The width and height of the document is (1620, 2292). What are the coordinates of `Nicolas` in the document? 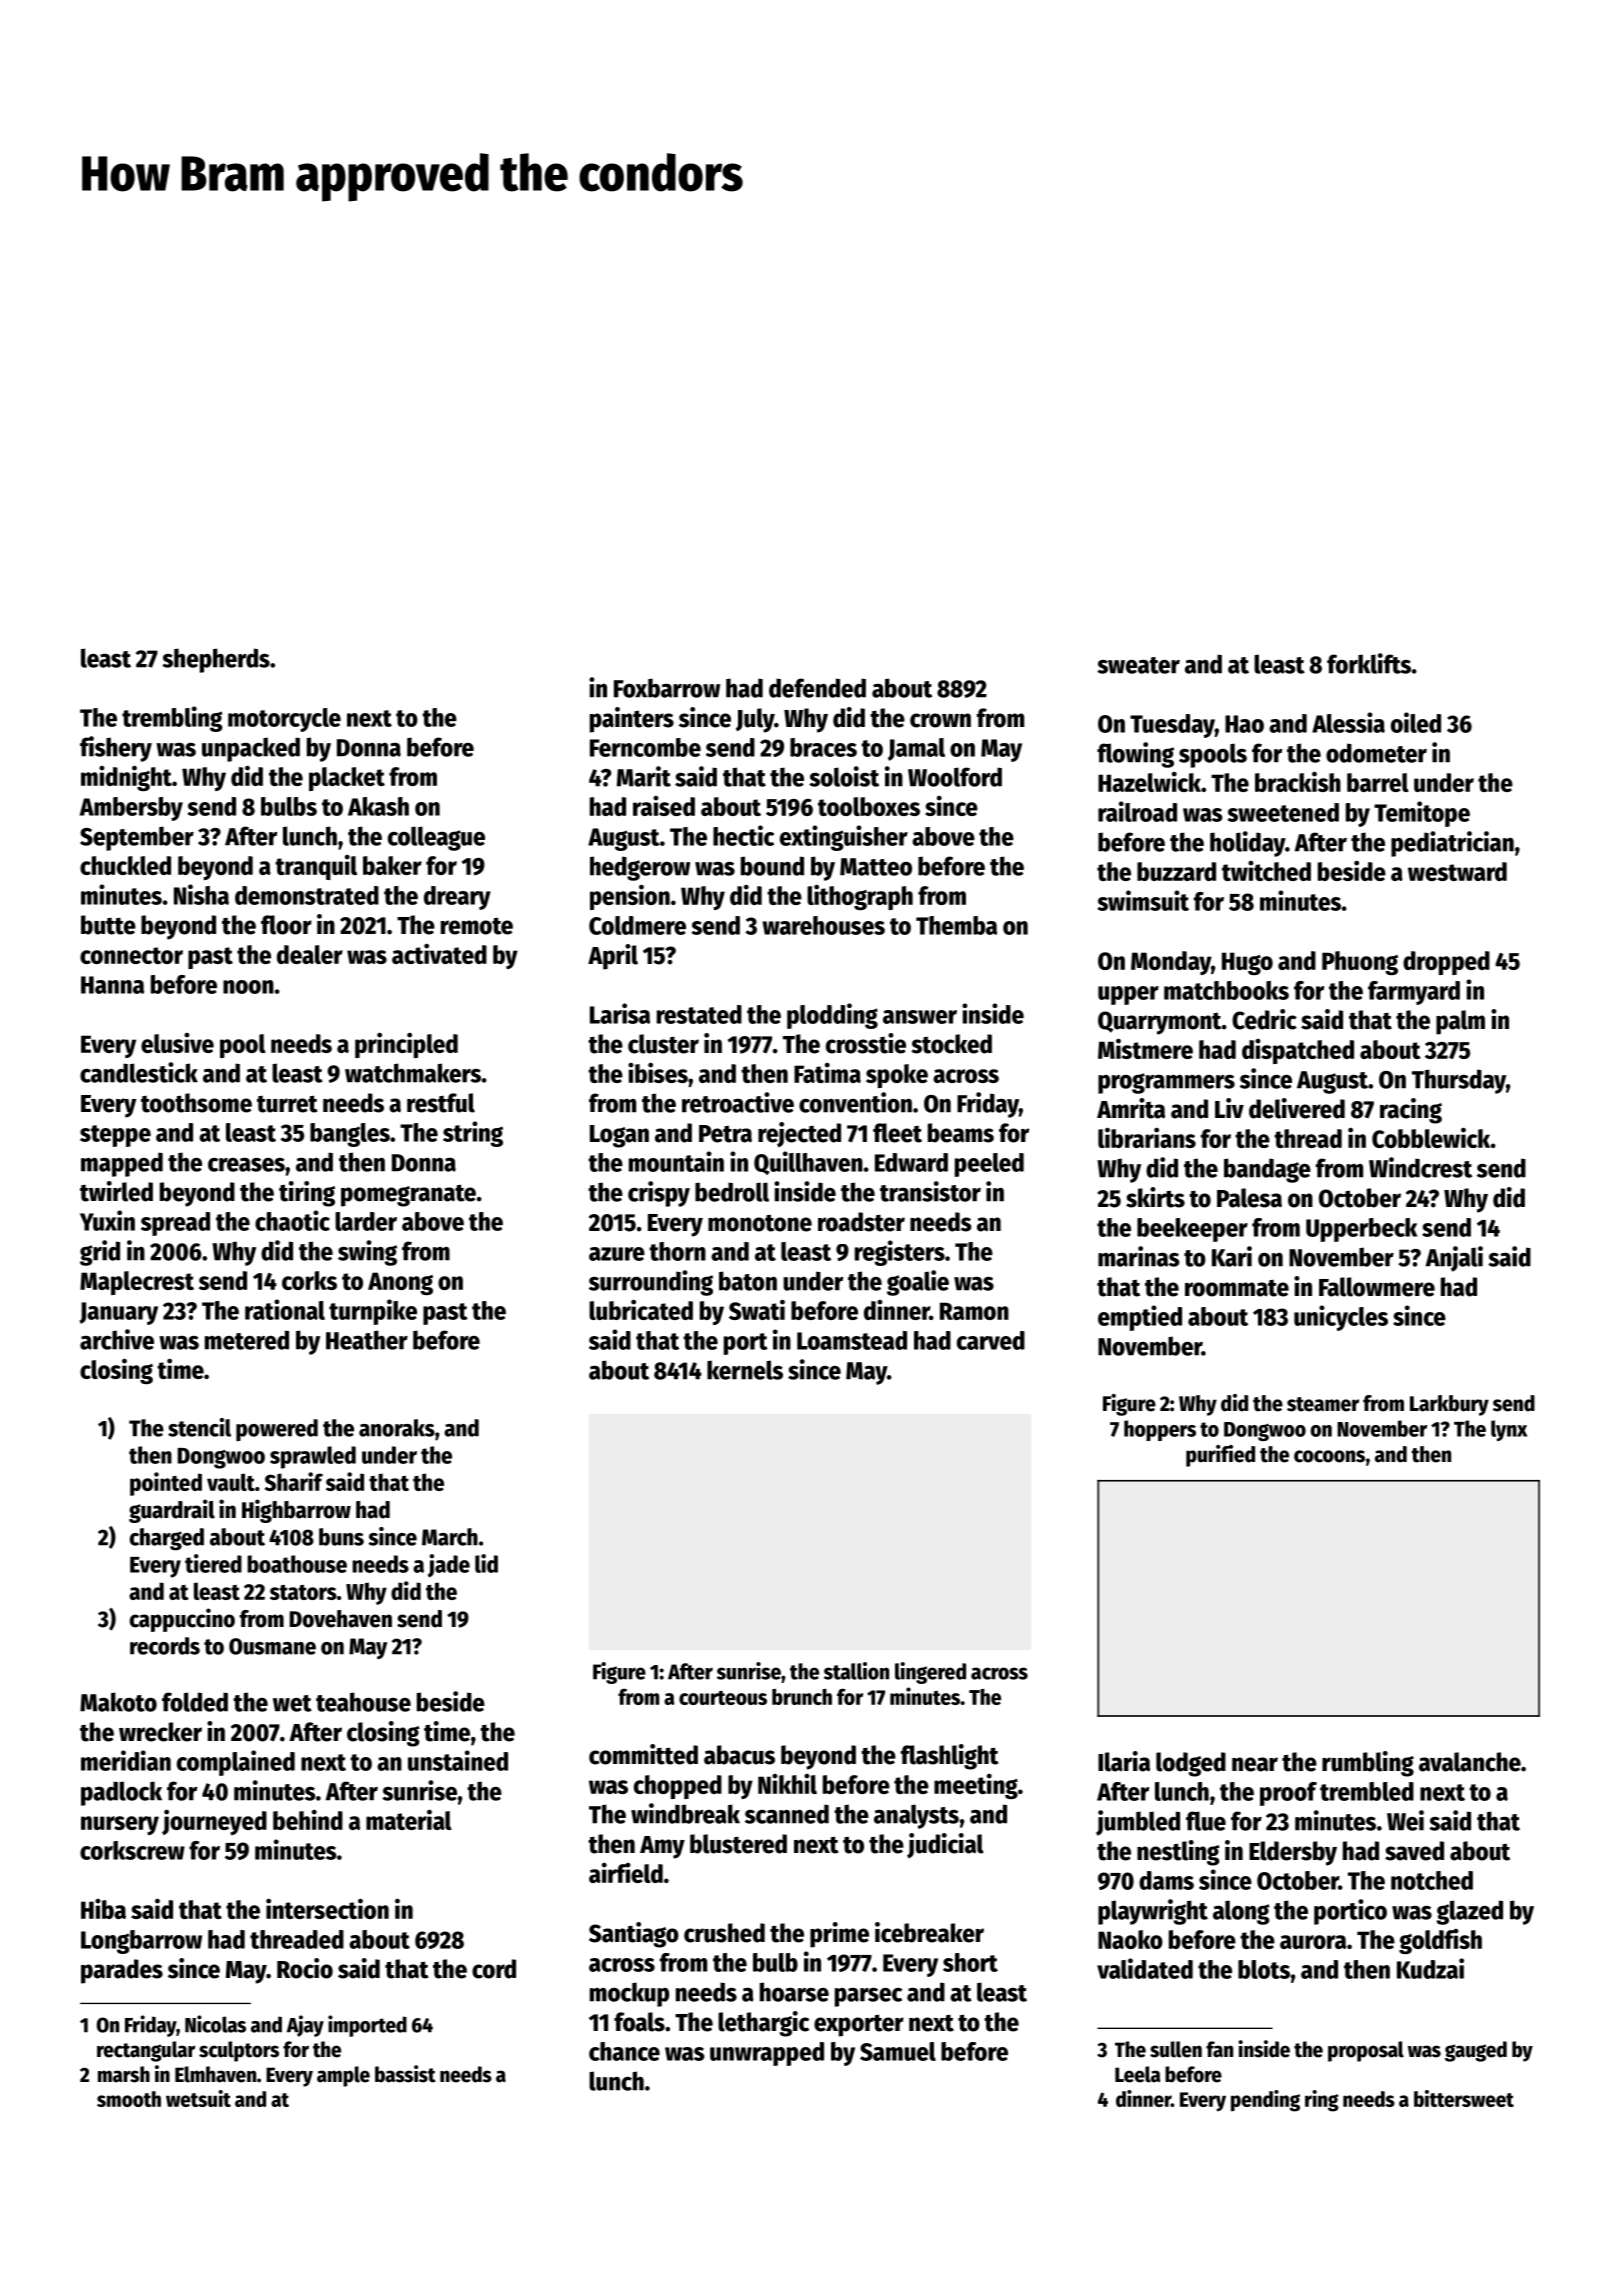 It's located at (215, 2024).
